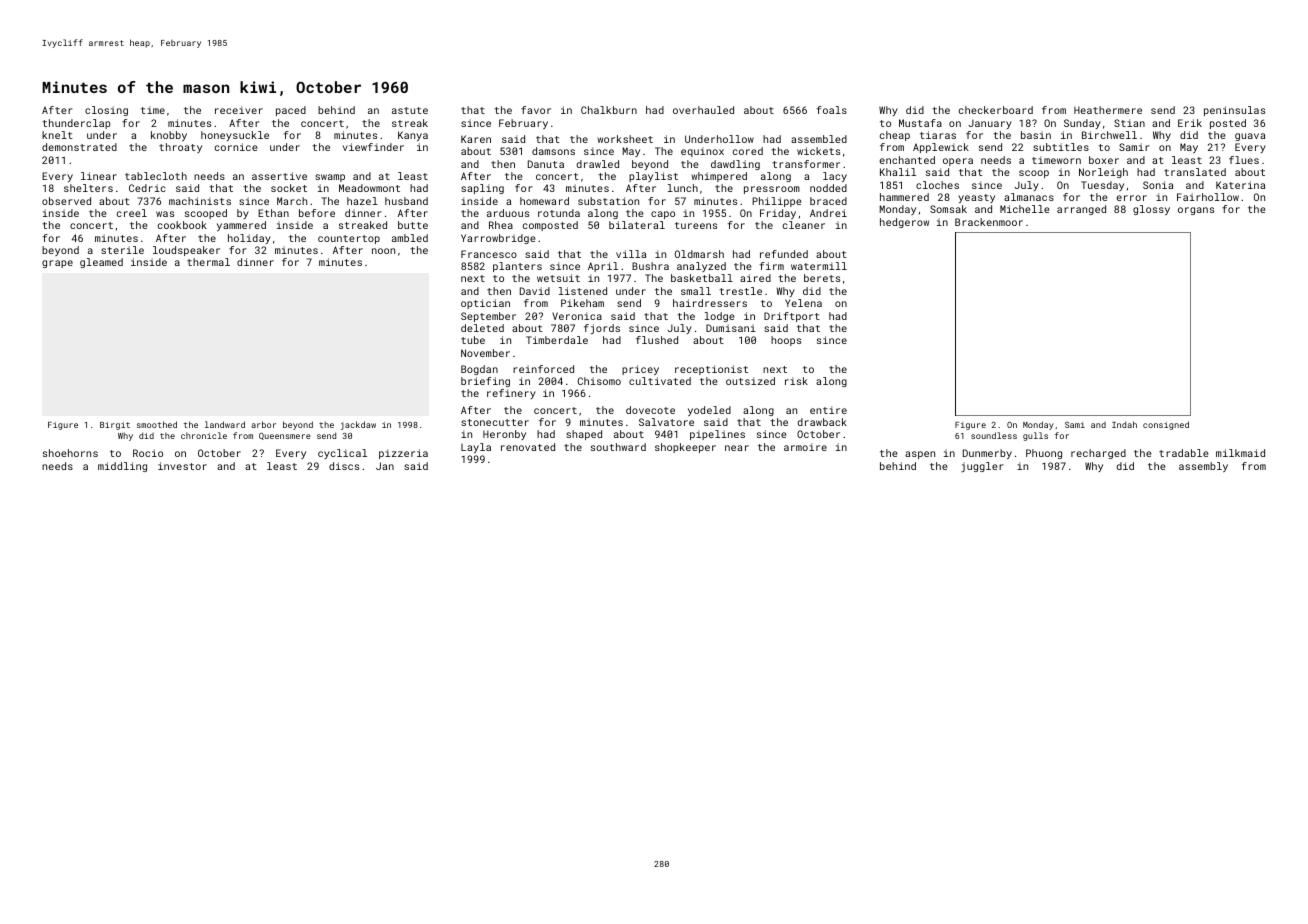  What do you see at coordinates (803, 303) in the screenshot?
I see `Yelena` at bounding box center [803, 303].
